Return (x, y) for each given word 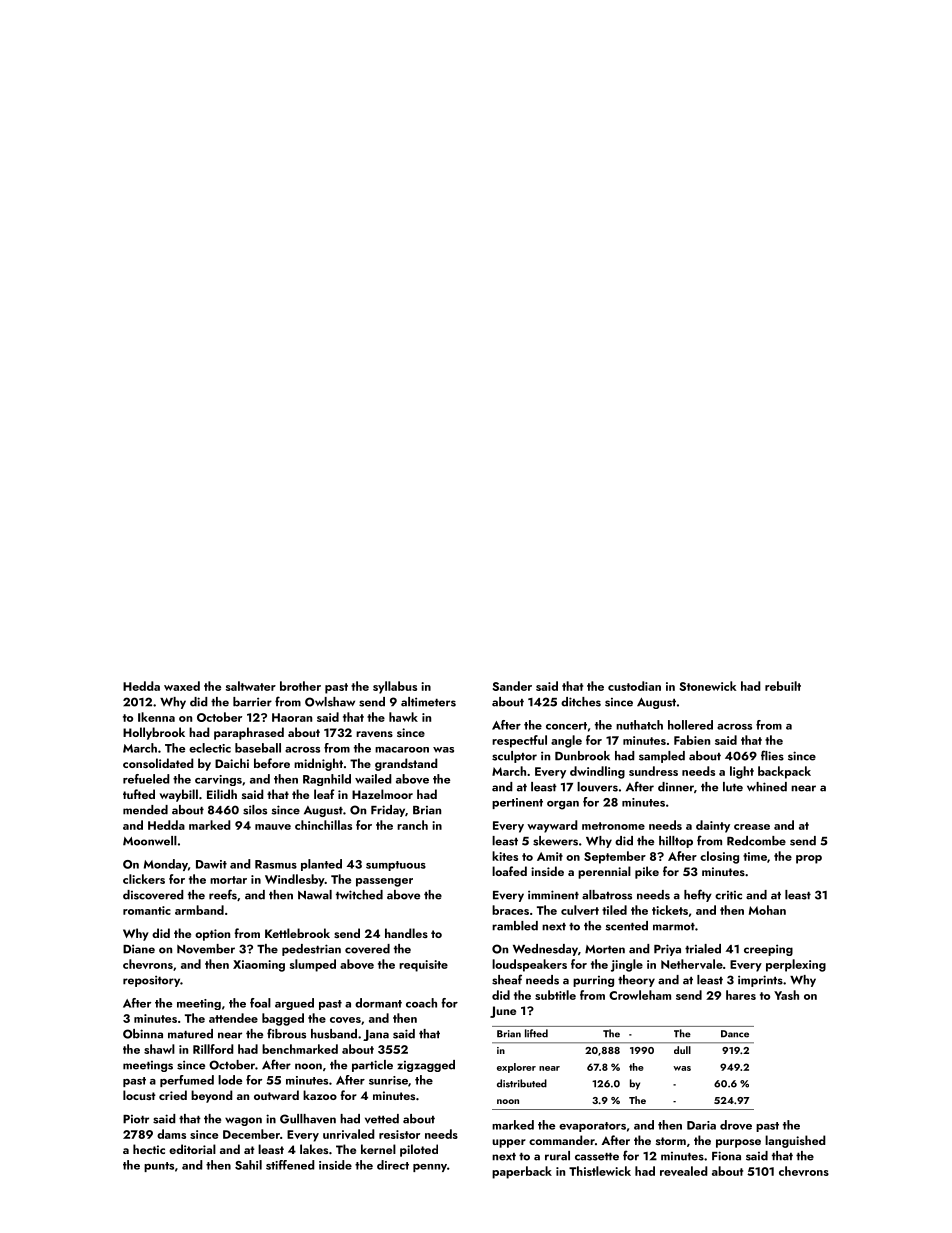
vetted (382, 1119)
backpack (784, 772)
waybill (179, 795)
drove (736, 1125)
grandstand (406, 764)
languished (795, 1141)
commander (562, 1140)
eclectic (210, 748)
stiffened (290, 1165)
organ (563, 805)
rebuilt (783, 686)
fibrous (286, 1033)
